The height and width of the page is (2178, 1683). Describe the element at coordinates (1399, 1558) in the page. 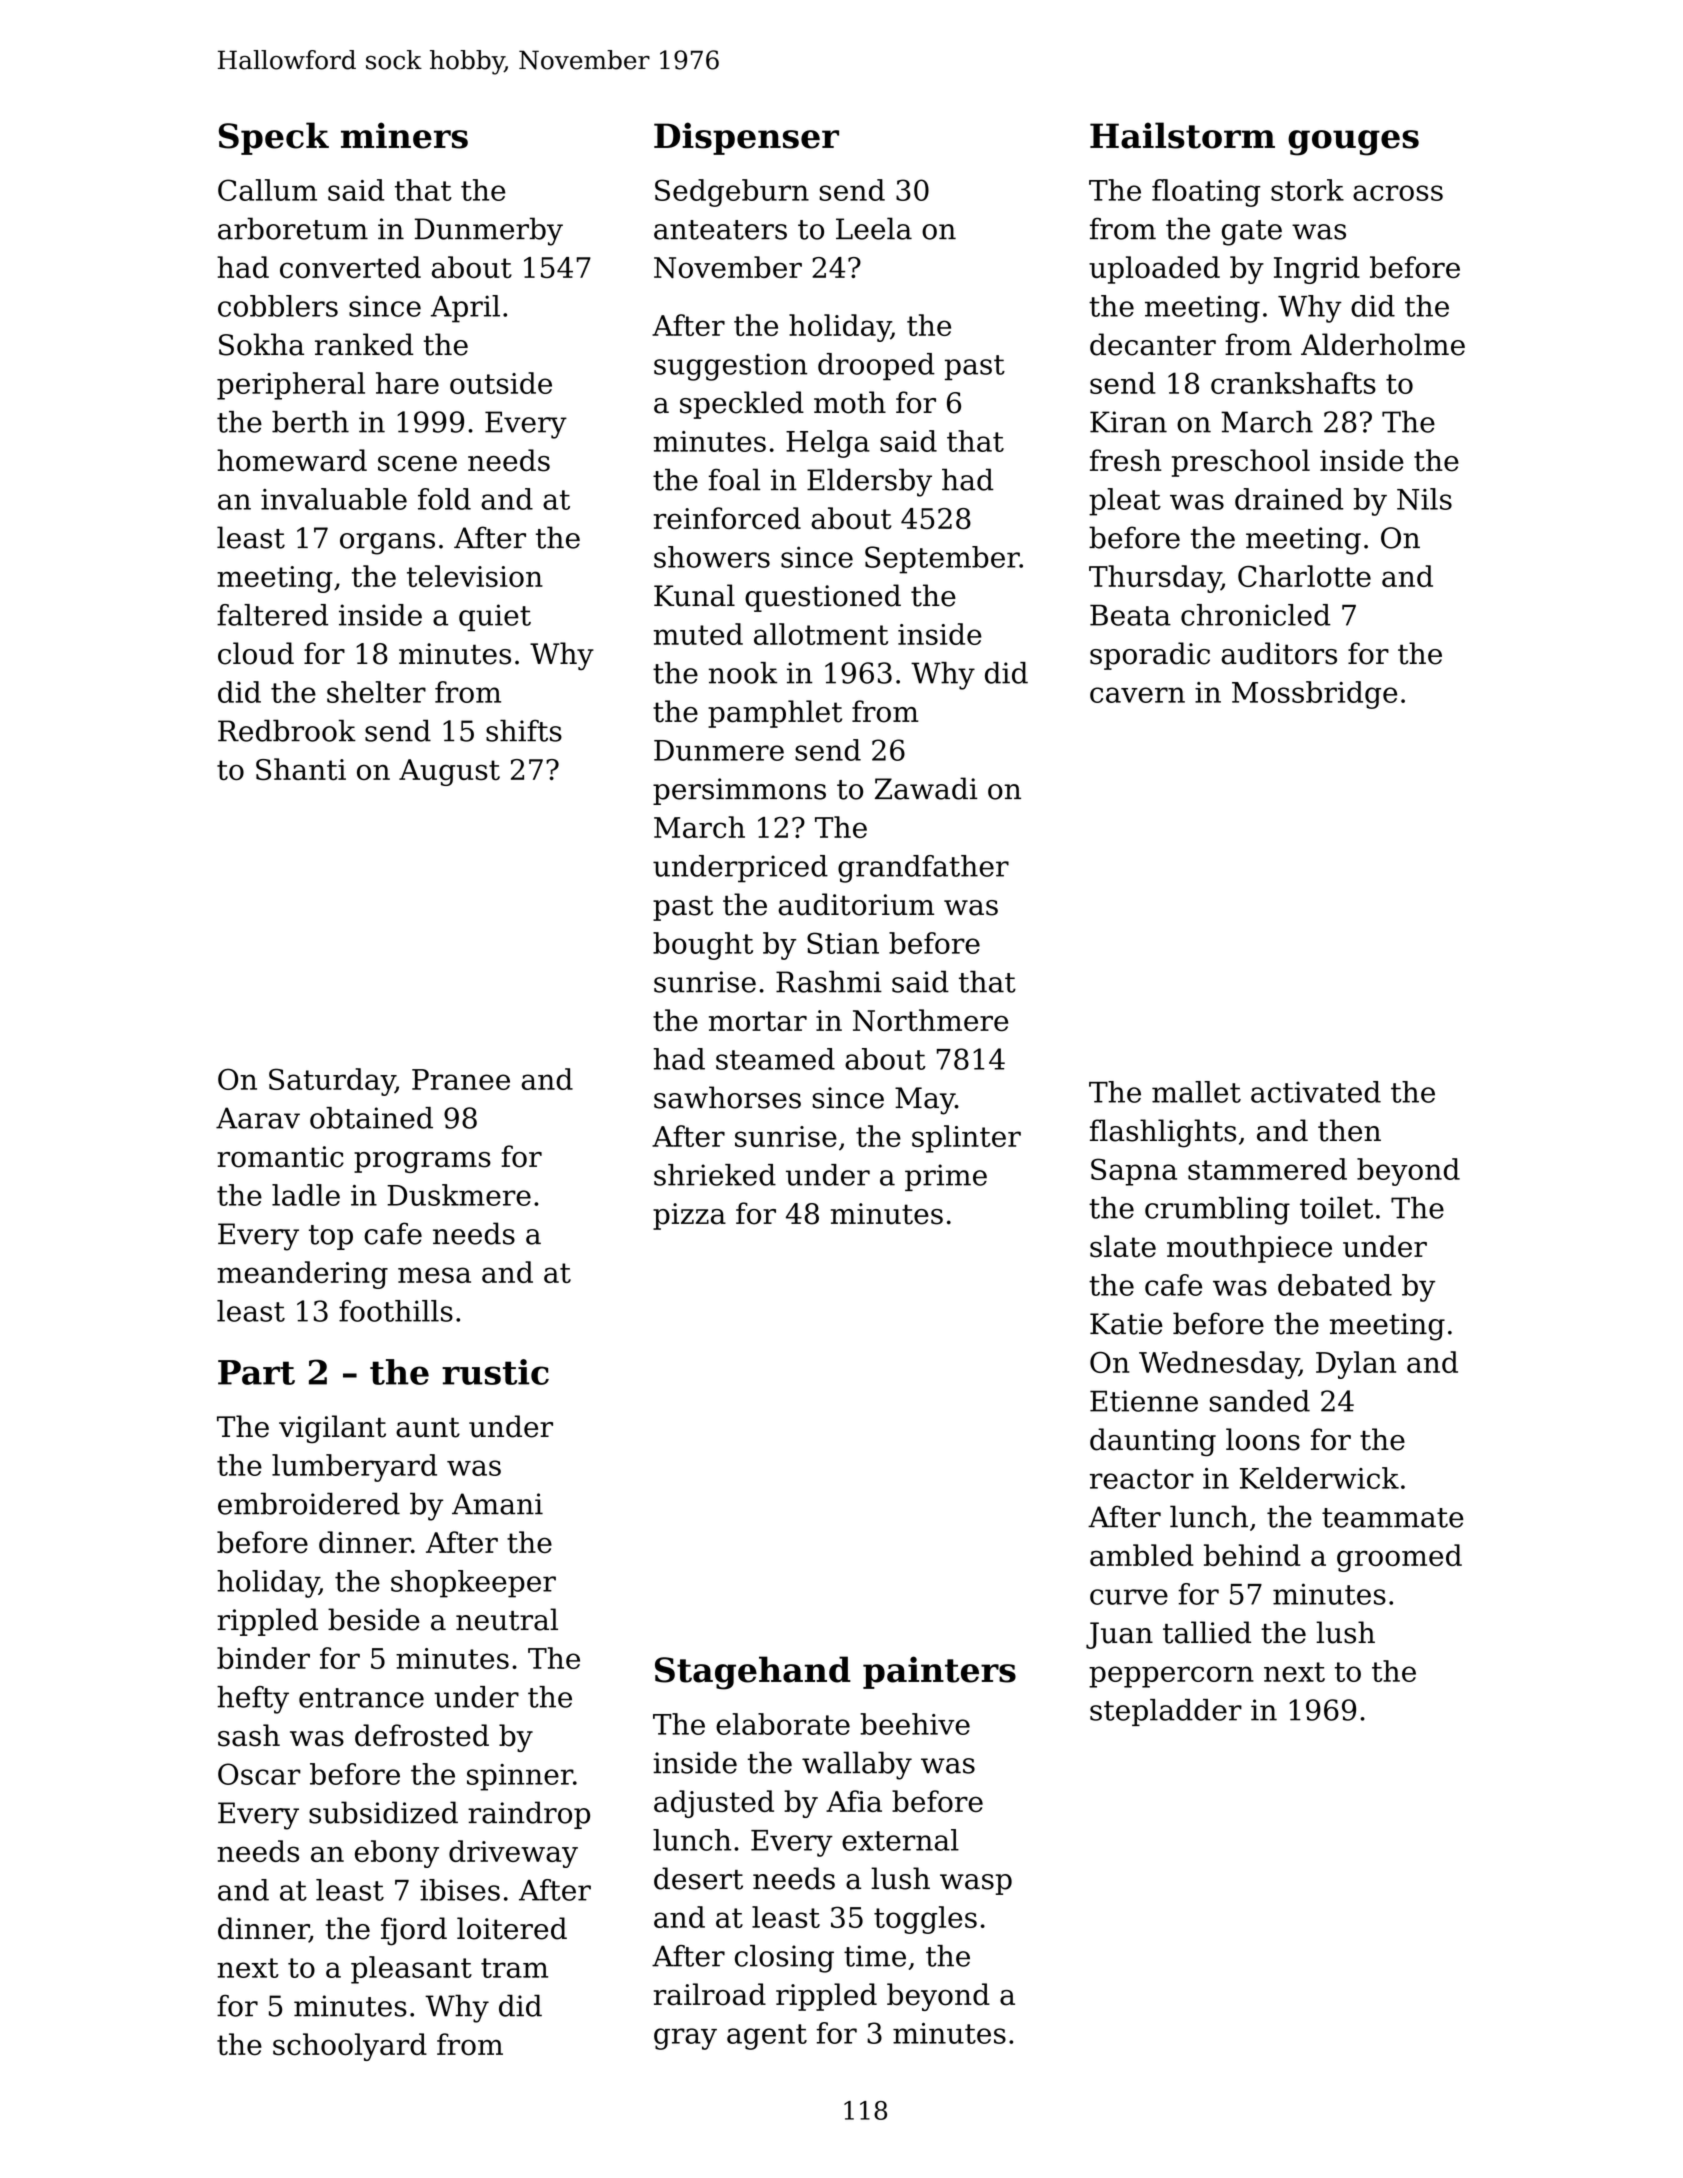

I see `groomed` at that location.
